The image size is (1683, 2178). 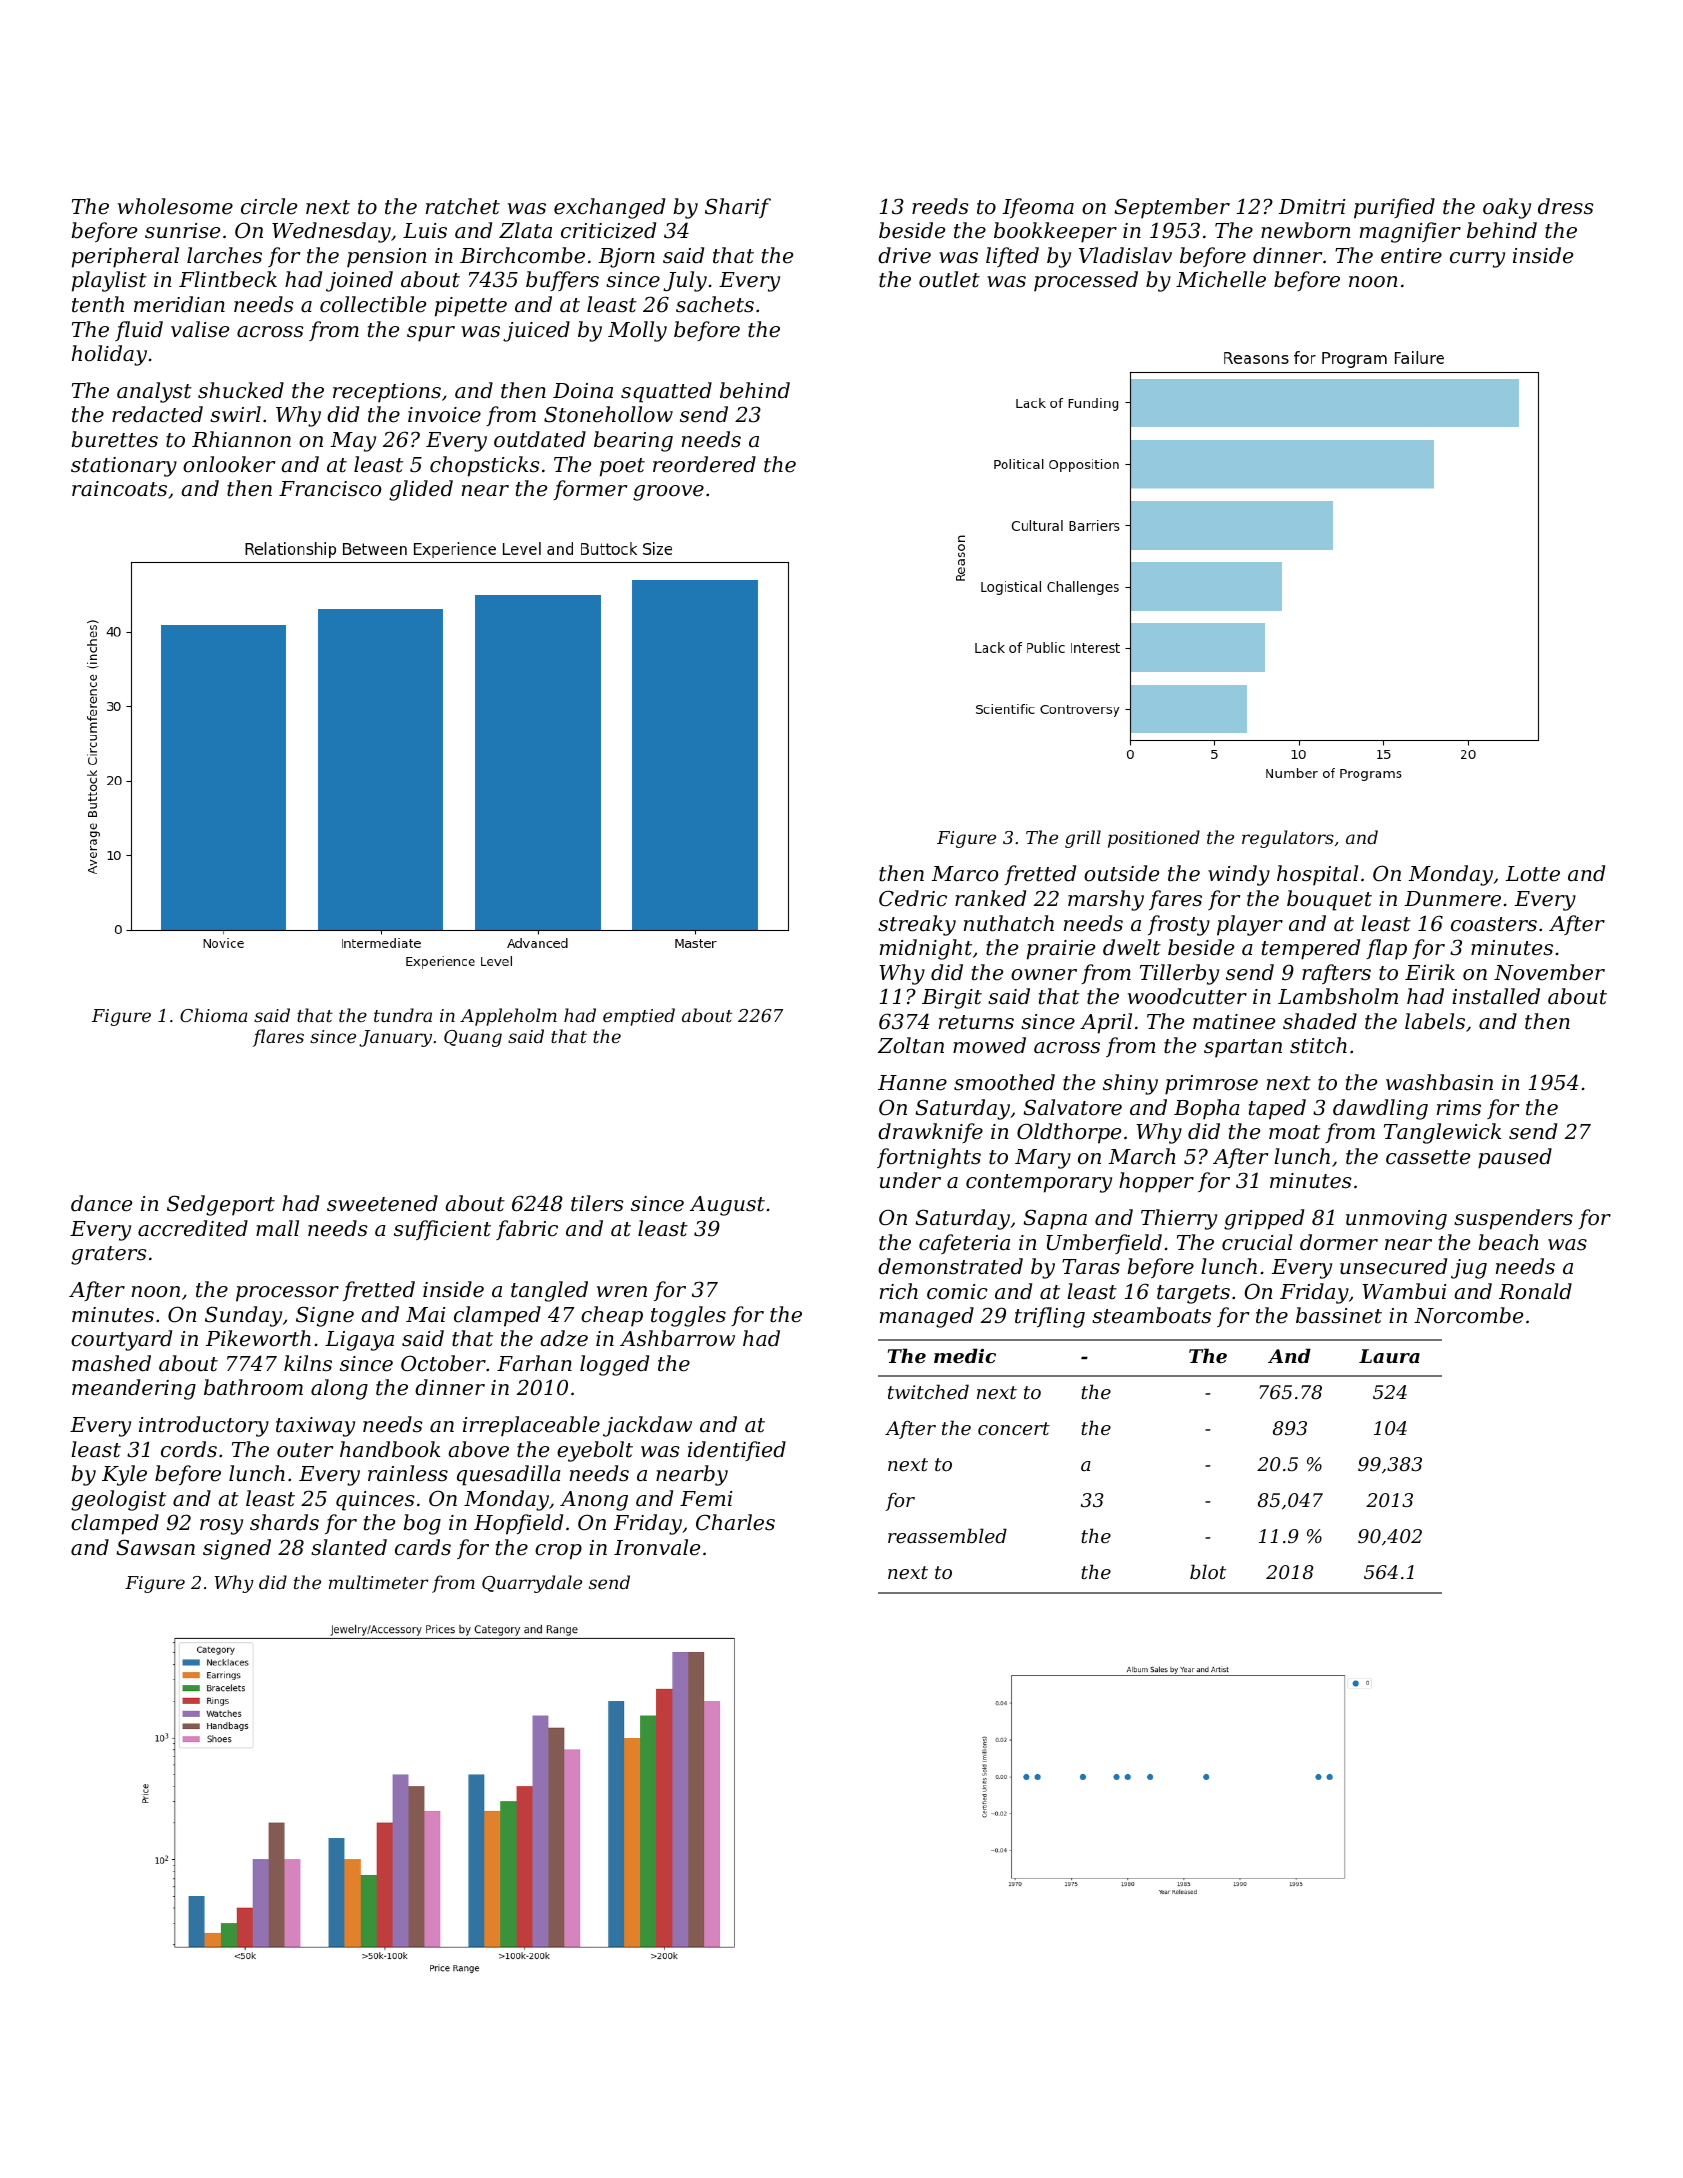 What do you see at coordinates (738, 208) in the screenshot?
I see `Sharif` at bounding box center [738, 208].
